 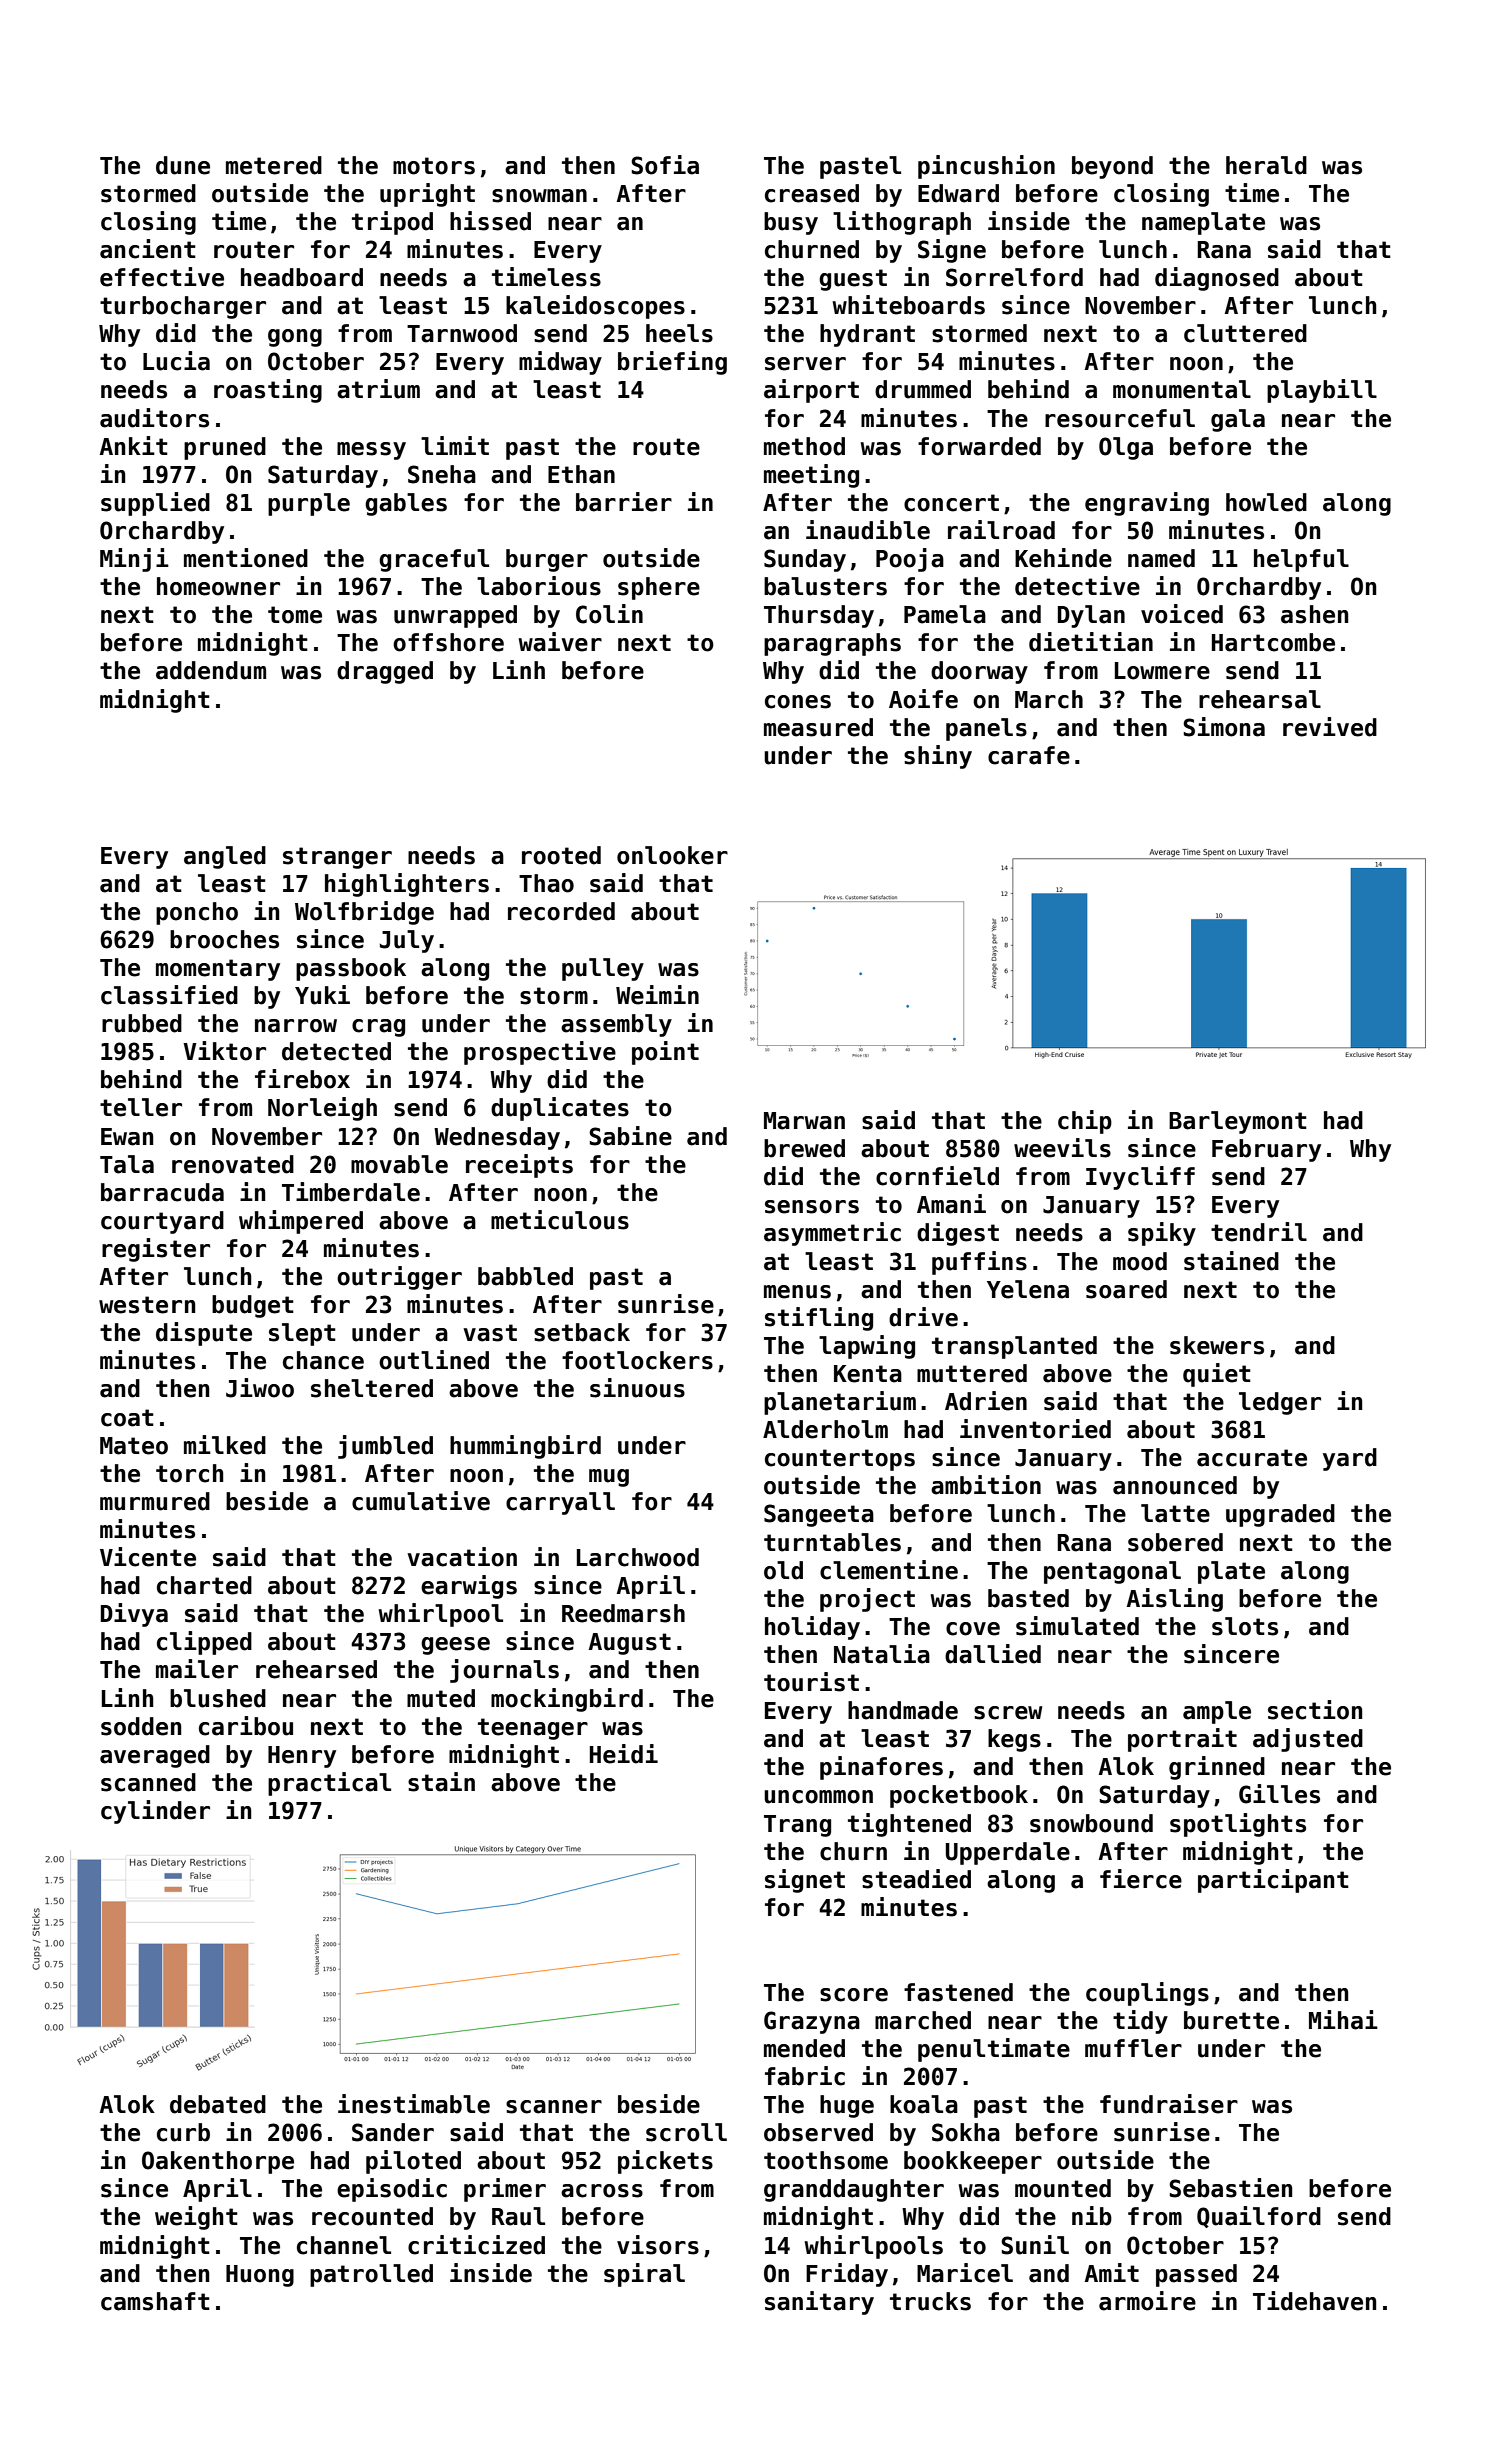 What do you see at coordinates (818, 727) in the screenshot?
I see `measured` at bounding box center [818, 727].
